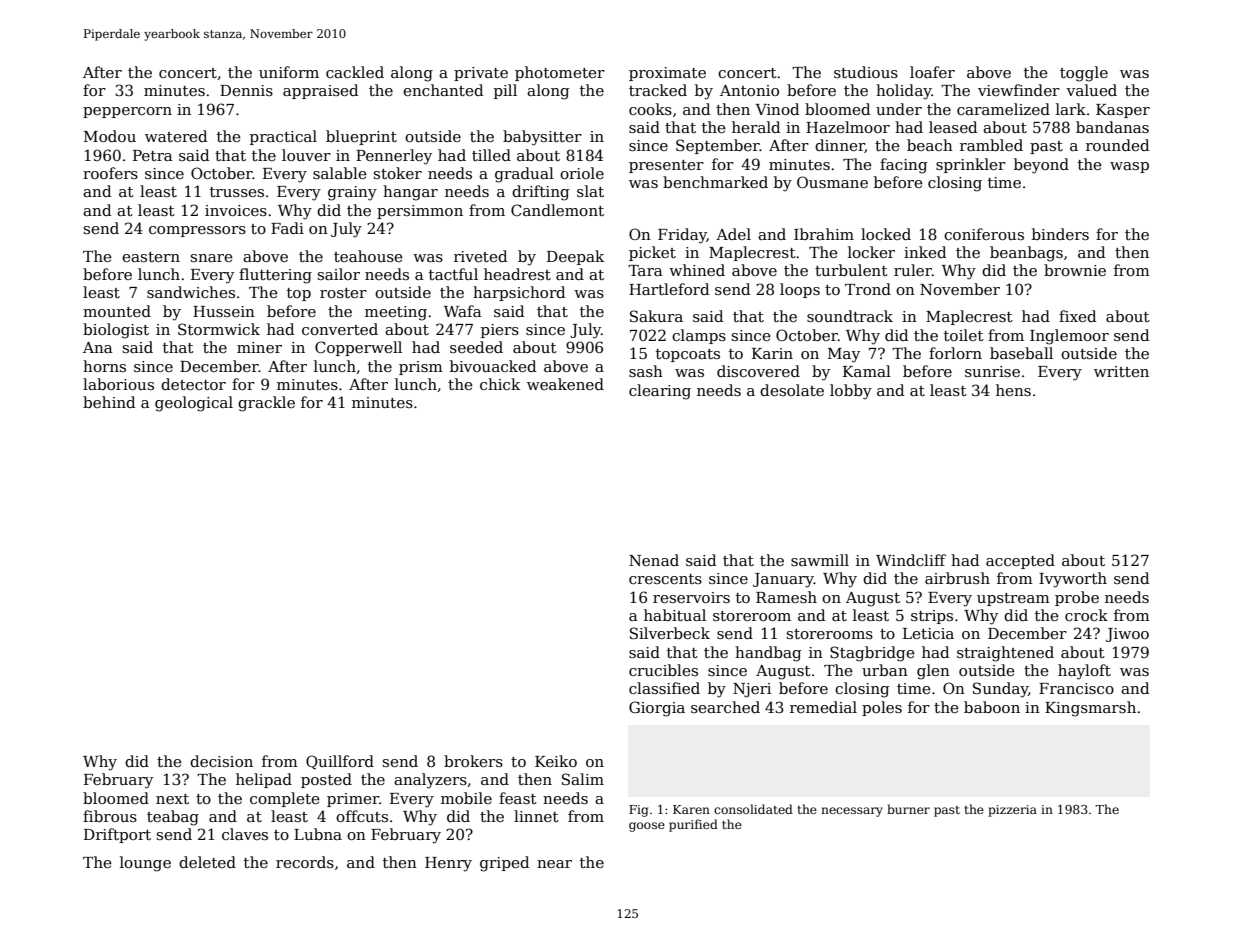 The height and width of the screenshot is (952, 1233). Describe the element at coordinates (221, 761) in the screenshot. I see `decision` at that location.
